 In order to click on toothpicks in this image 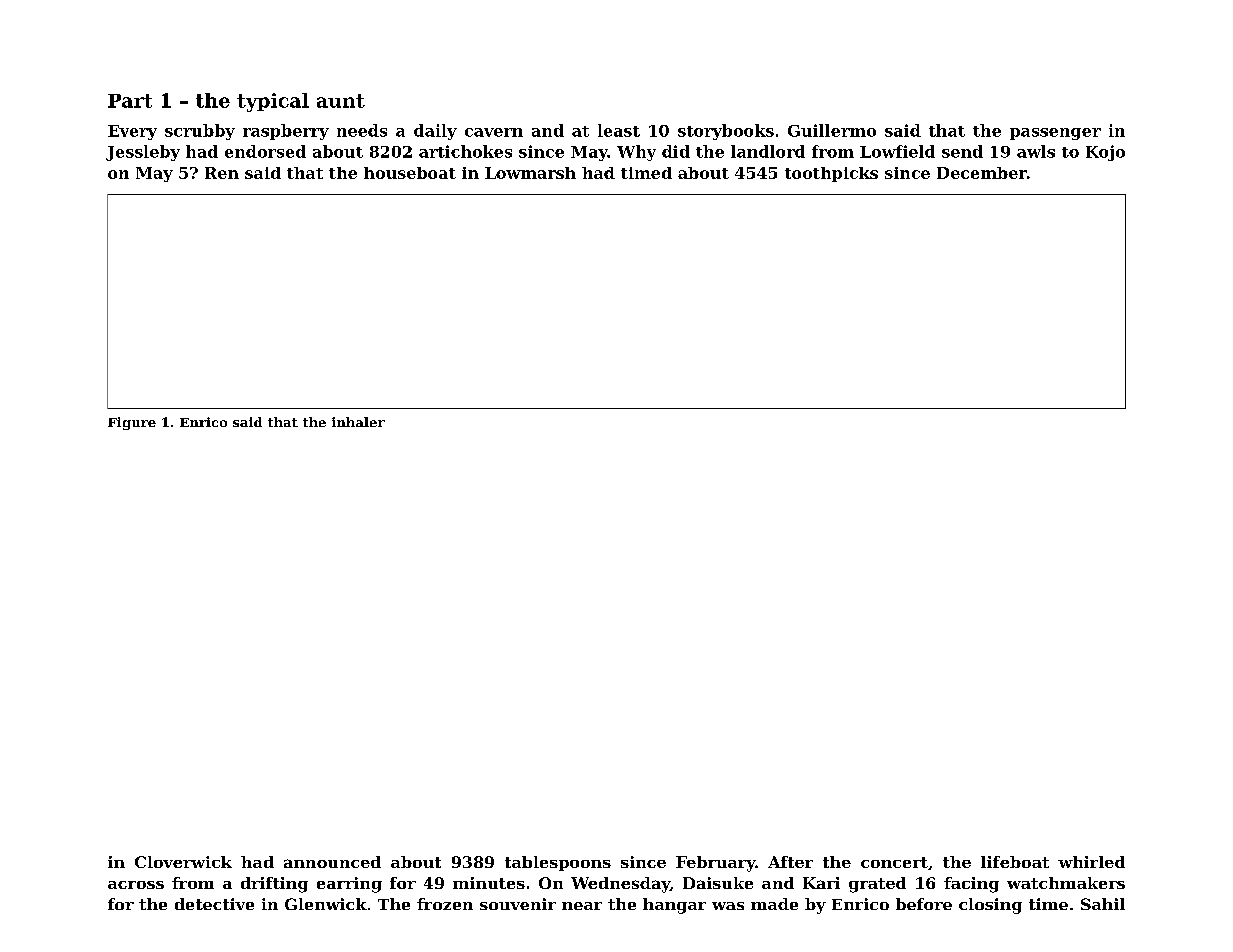, I will do `click(831, 174)`.
